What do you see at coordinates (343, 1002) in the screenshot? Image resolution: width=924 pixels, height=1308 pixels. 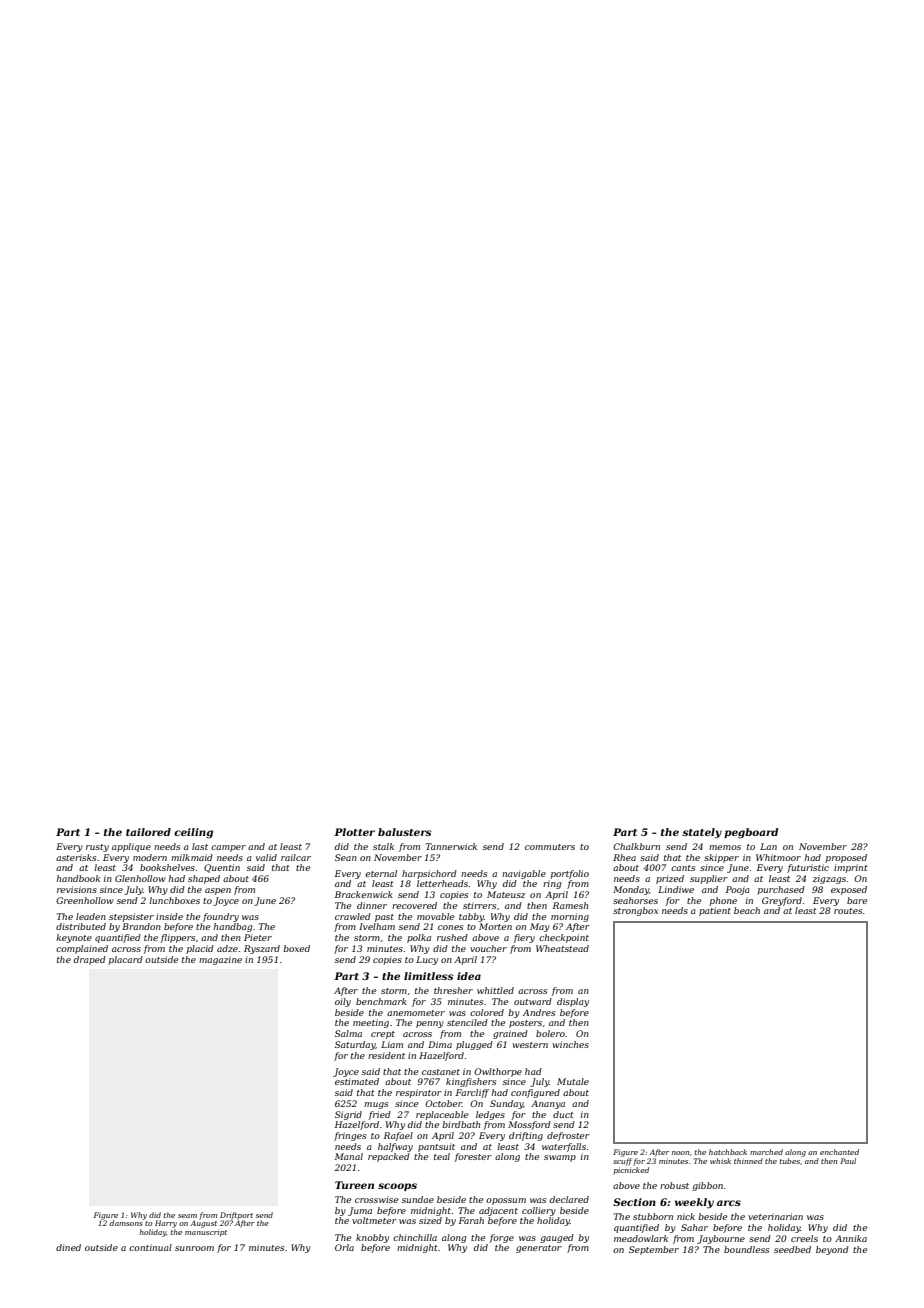 I see `oily` at bounding box center [343, 1002].
